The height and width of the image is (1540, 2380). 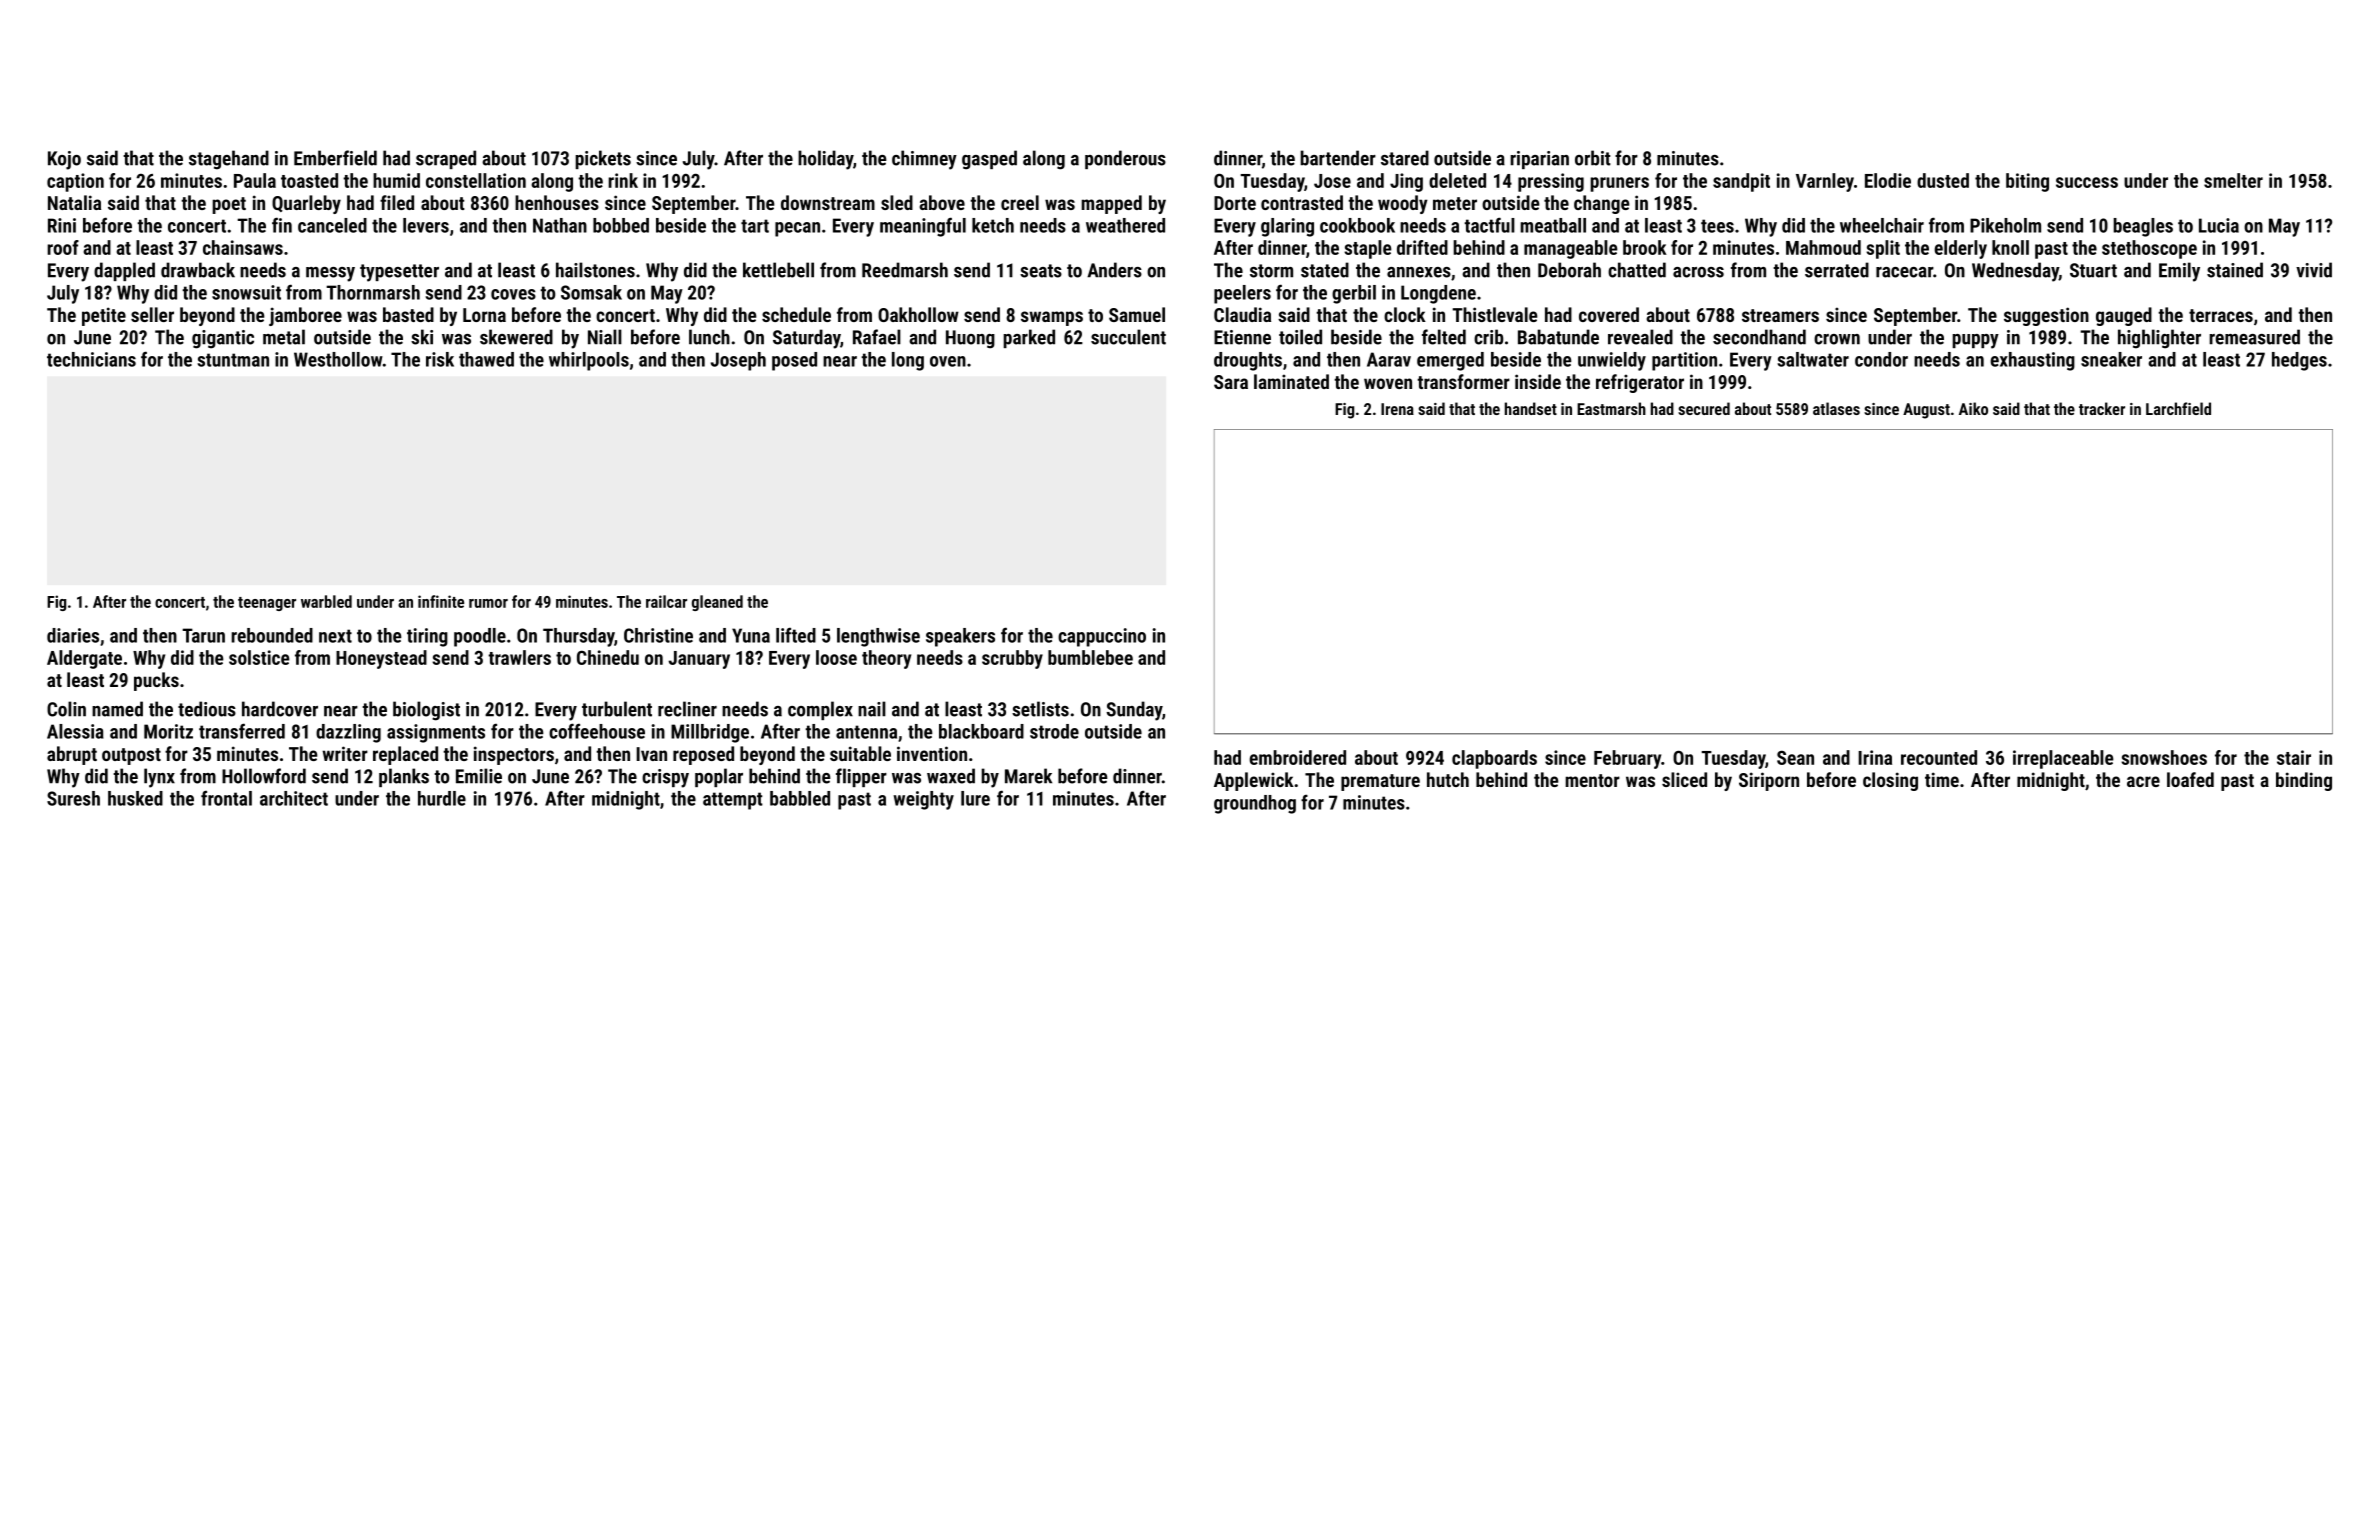 What do you see at coordinates (2233, 180) in the image?
I see `smelter` at bounding box center [2233, 180].
